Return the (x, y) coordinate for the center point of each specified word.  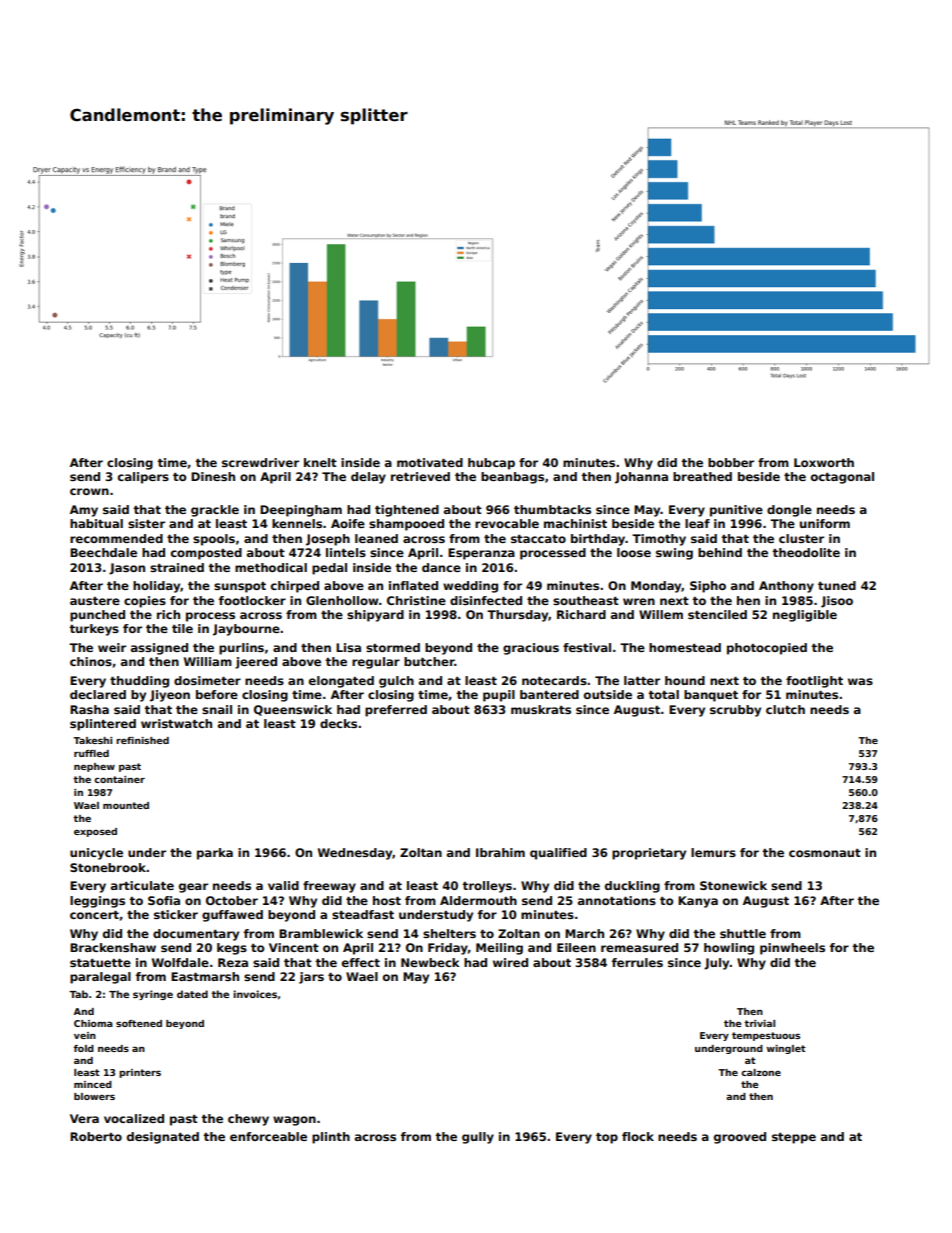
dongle (789, 511)
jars (311, 978)
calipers (143, 478)
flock (638, 1136)
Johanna (641, 478)
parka (215, 854)
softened (139, 1023)
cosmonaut (825, 853)
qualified (558, 854)
